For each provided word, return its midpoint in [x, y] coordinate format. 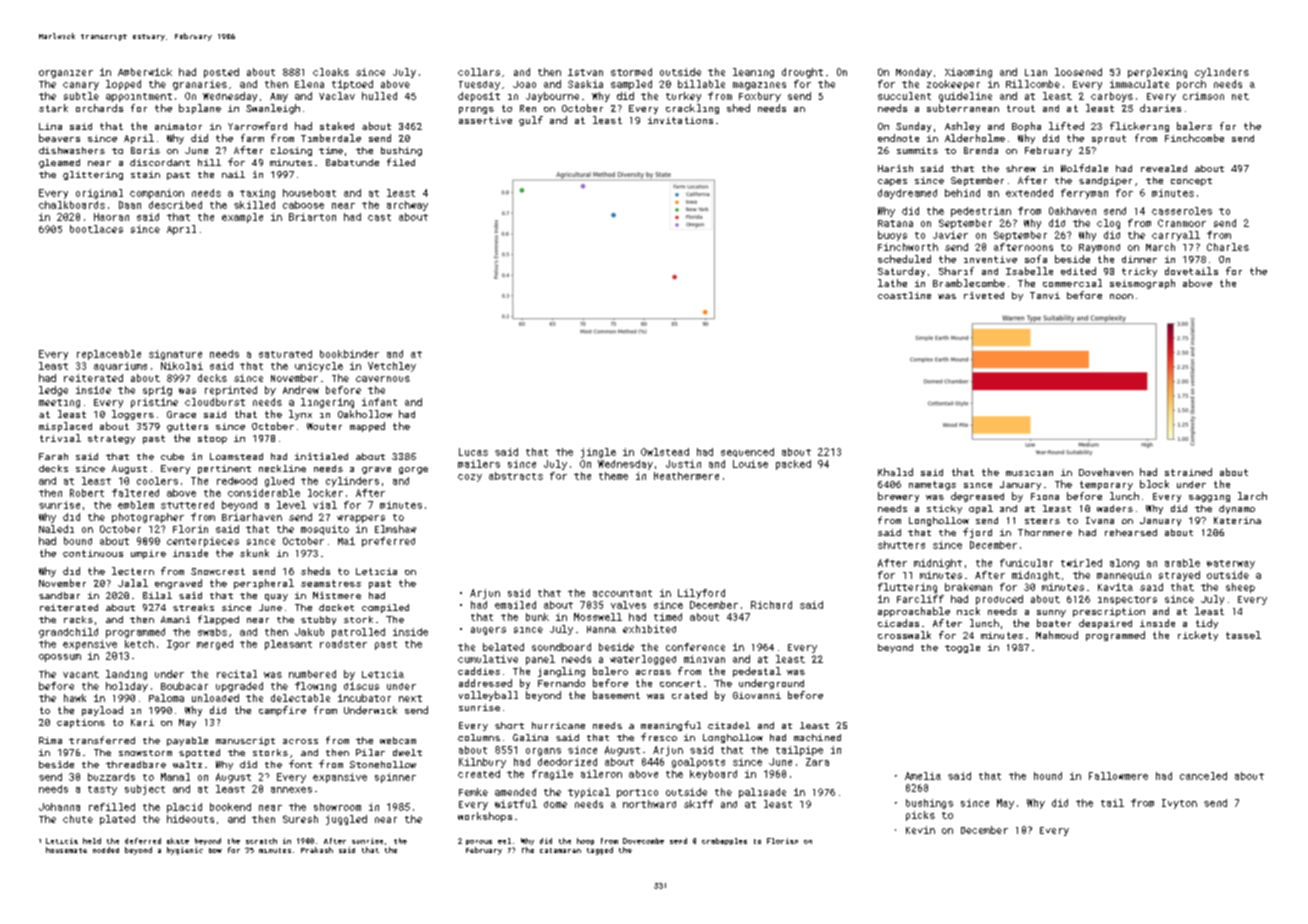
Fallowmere [1118, 776]
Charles [1228, 247]
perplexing [1157, 73]
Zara [817, 762]
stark [53, 108]
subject [145, 790]
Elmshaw [395, 529]
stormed [631, 72]
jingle [598, 453]
